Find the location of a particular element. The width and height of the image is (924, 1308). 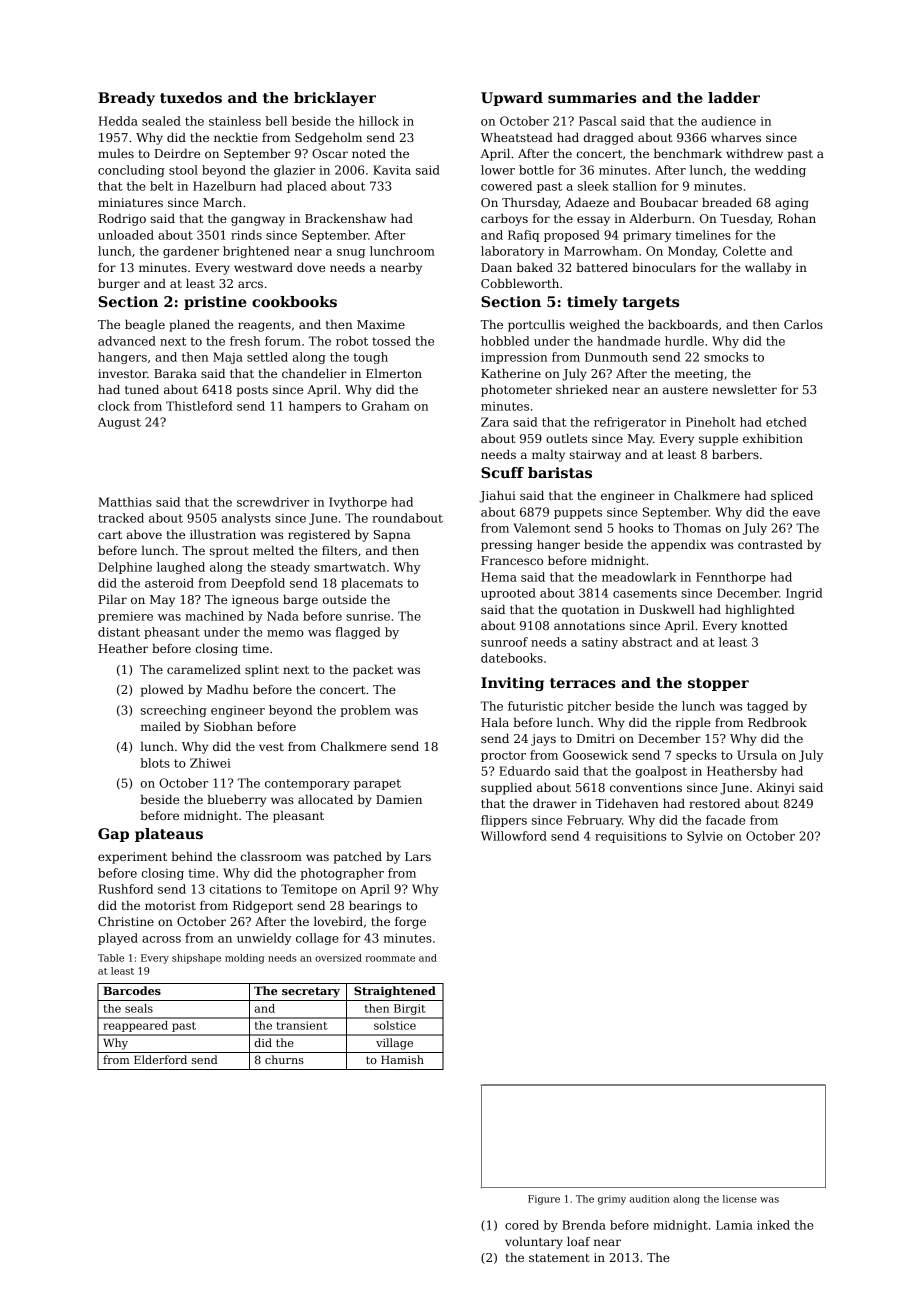

Upward is located at coordinates (512, 99).
